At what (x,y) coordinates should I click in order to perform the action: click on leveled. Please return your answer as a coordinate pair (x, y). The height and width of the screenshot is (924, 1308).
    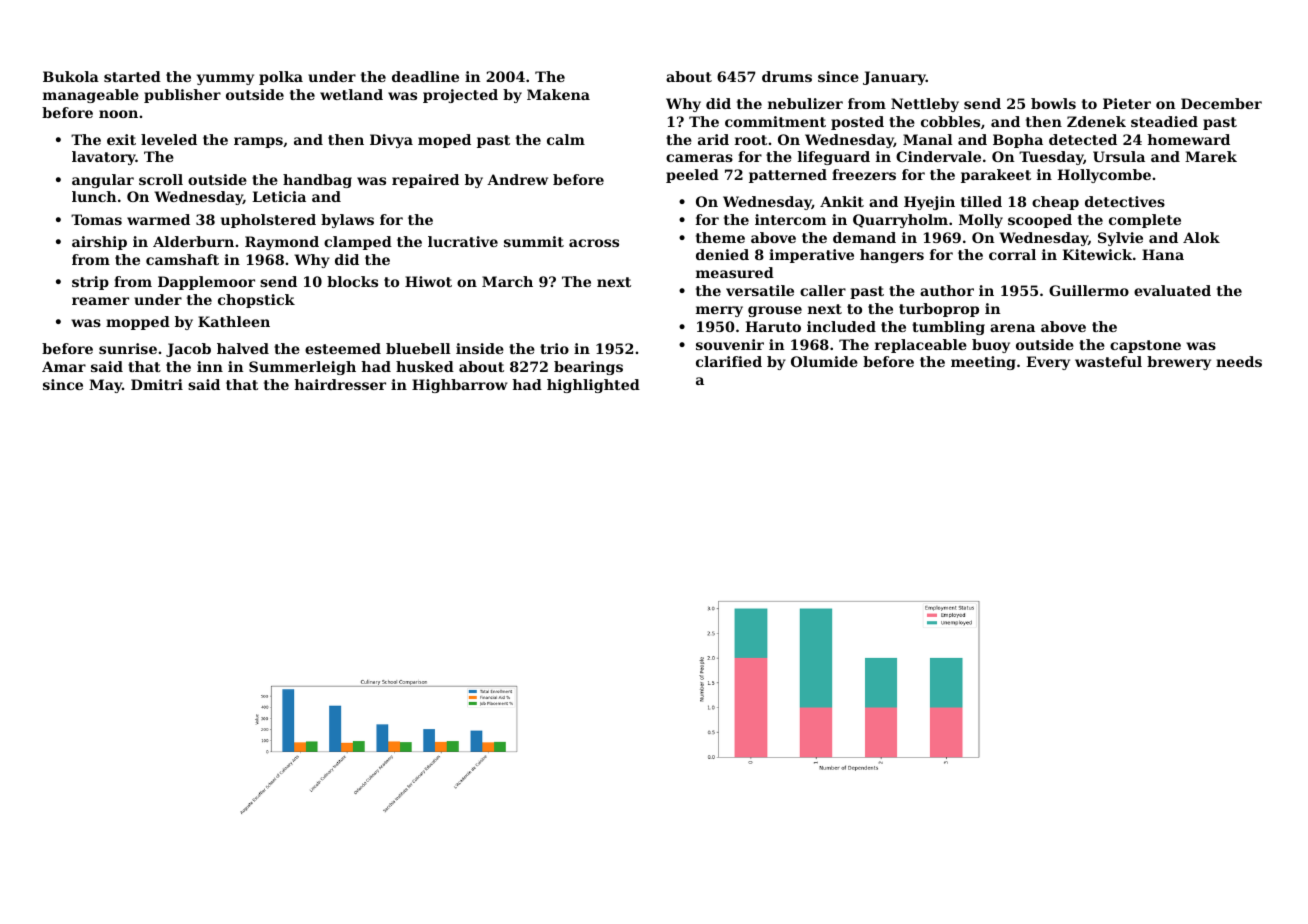
    Looking at the image, I should click on (169, 139).
